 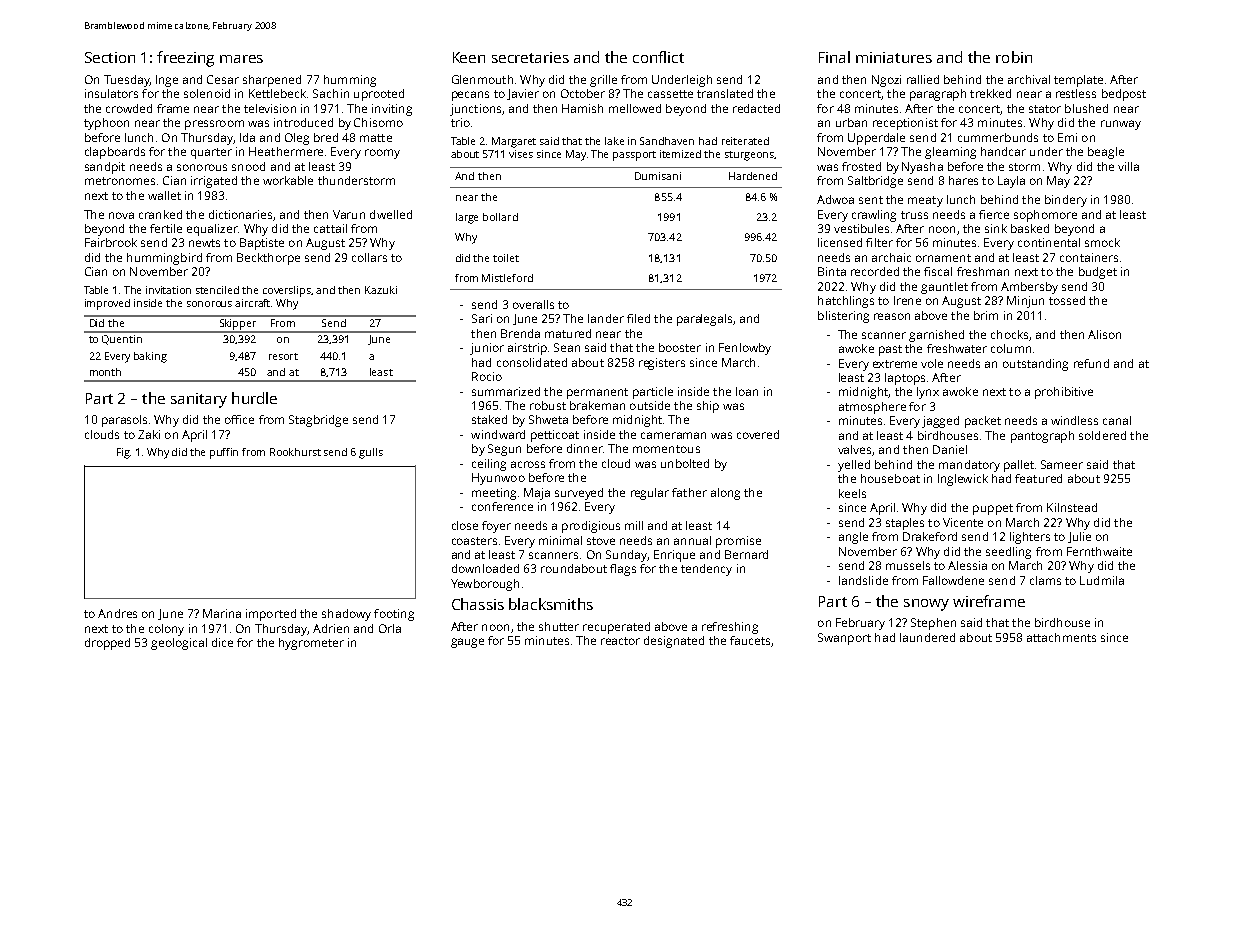 What do you see at coordinates (840, 242) in the screenshot?
I see `licensed` at bounding box center [840, 242].
